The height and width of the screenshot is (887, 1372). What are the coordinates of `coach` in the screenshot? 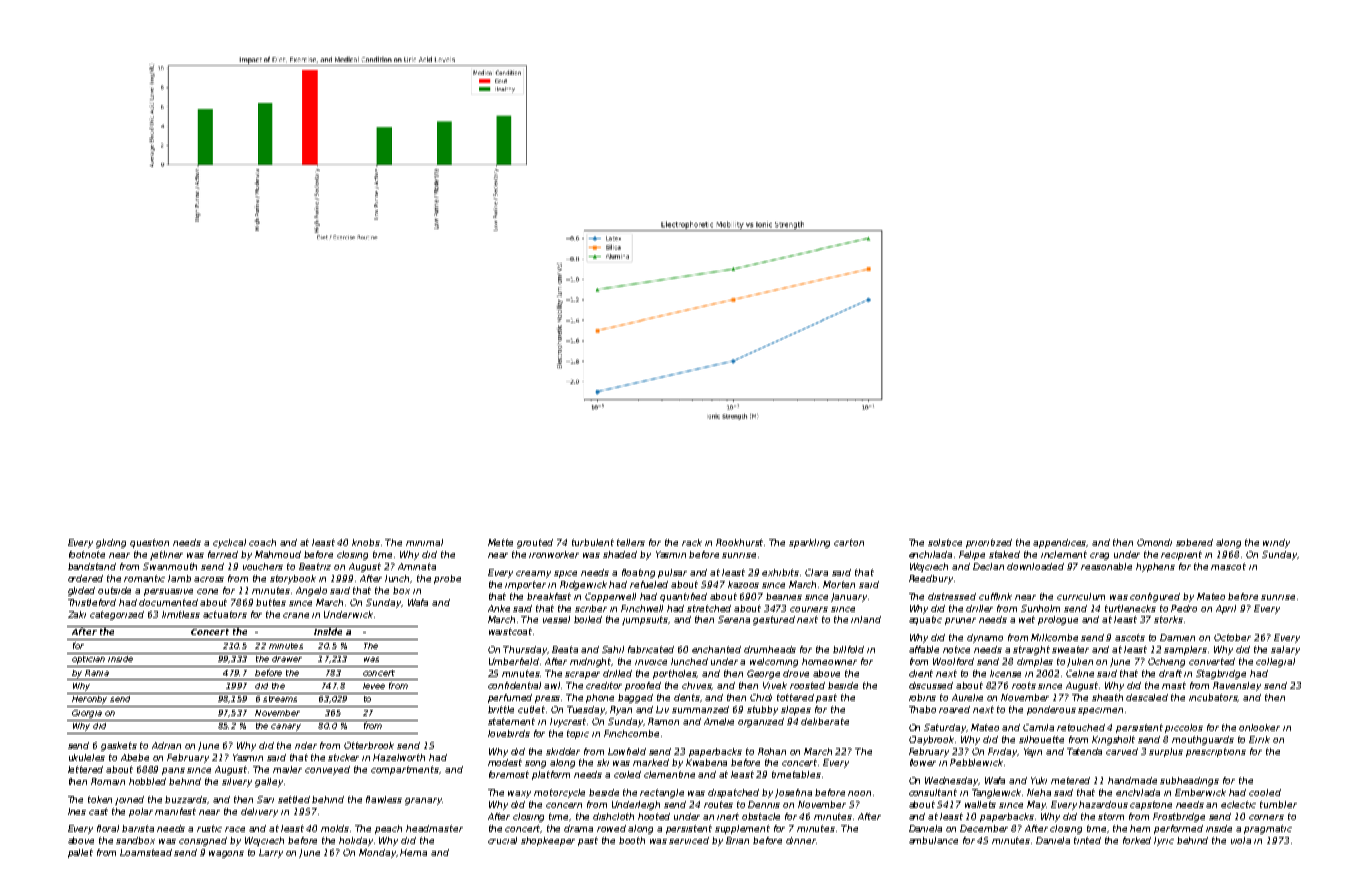 It's located at (262, 542).
